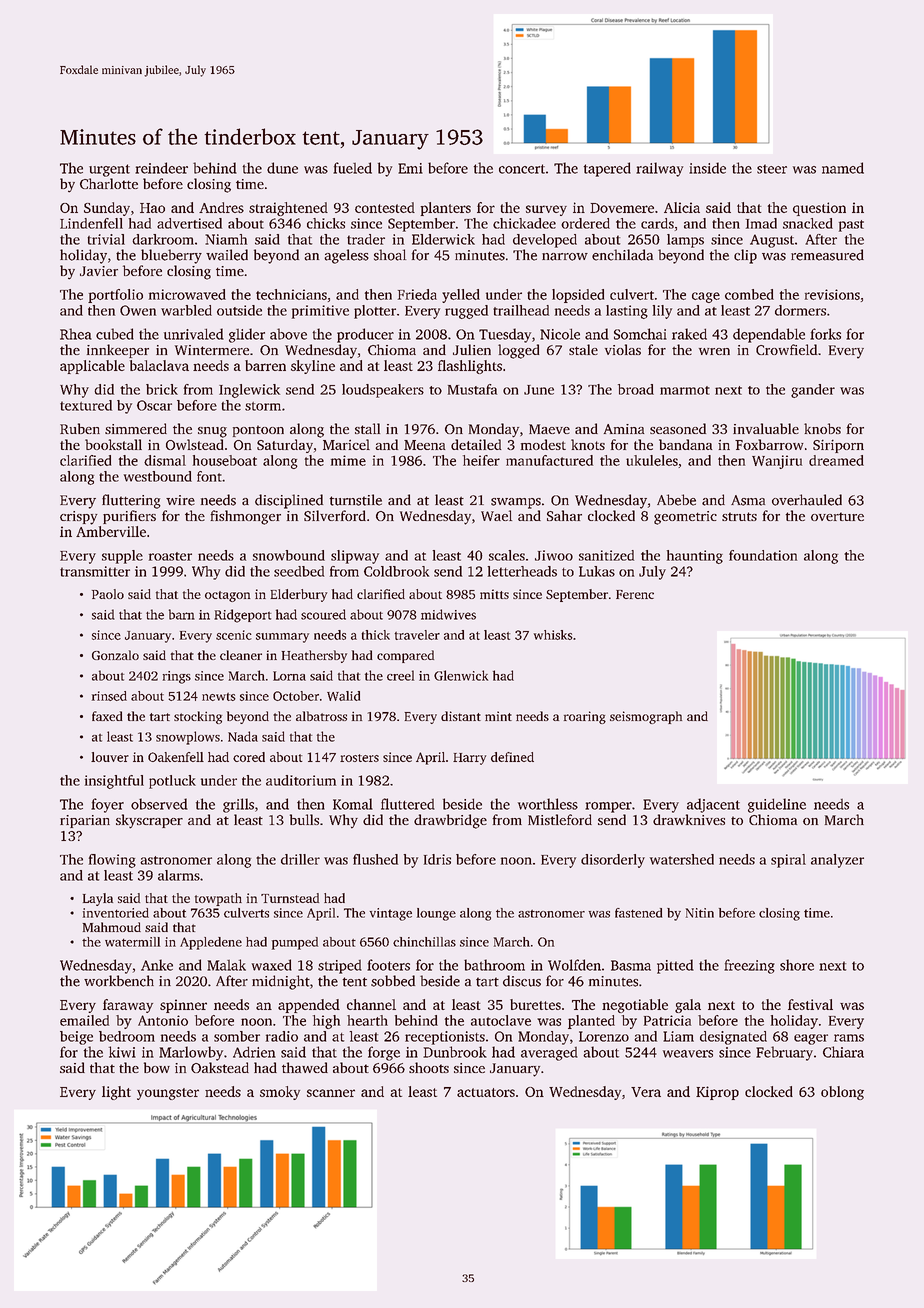 The height and width of the screenshot is (1308, 924). Describe the element at coordinates (646, 717) in the screenshot. I see `seismograph` at that location.
